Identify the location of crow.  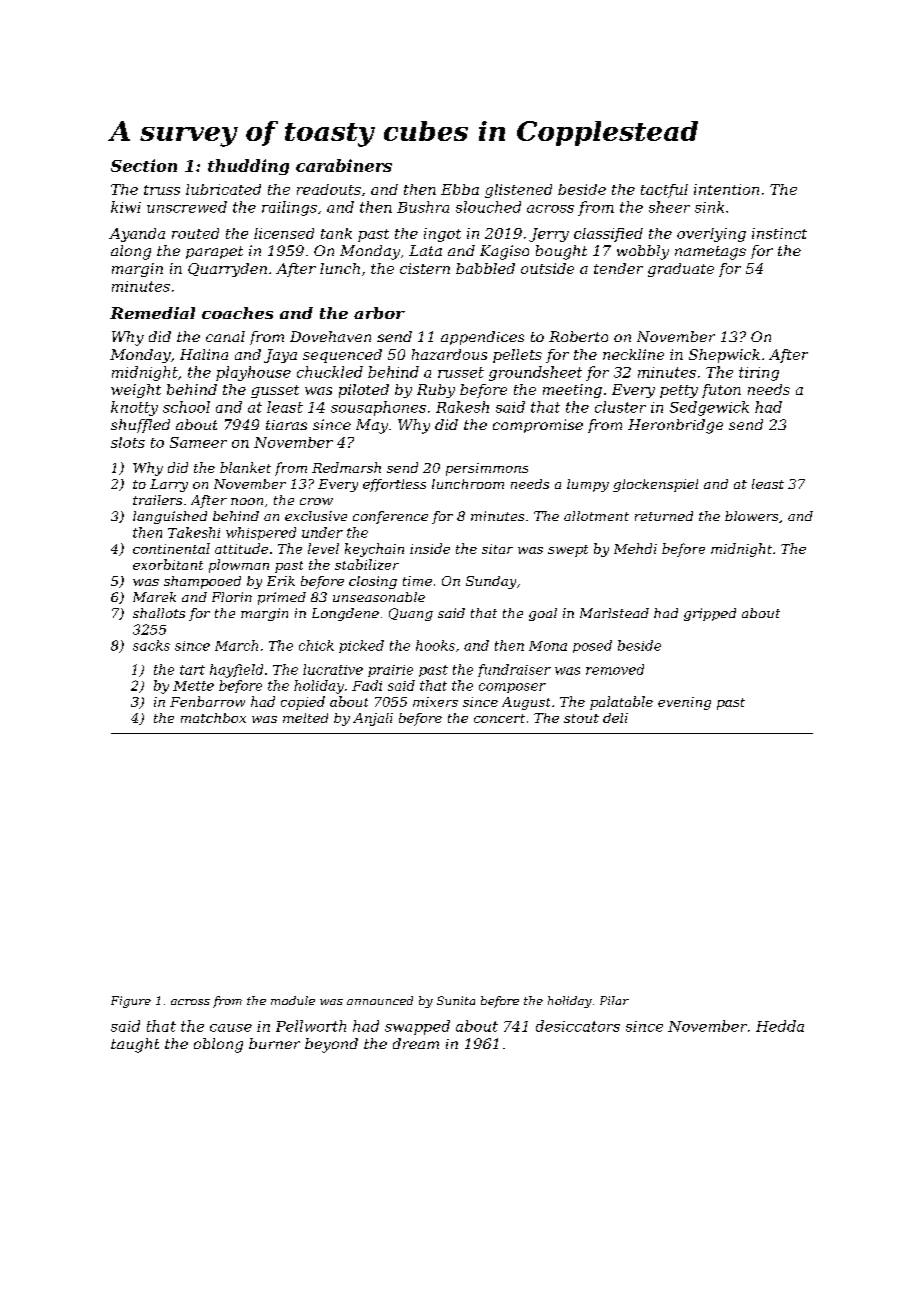
(316, 501).
